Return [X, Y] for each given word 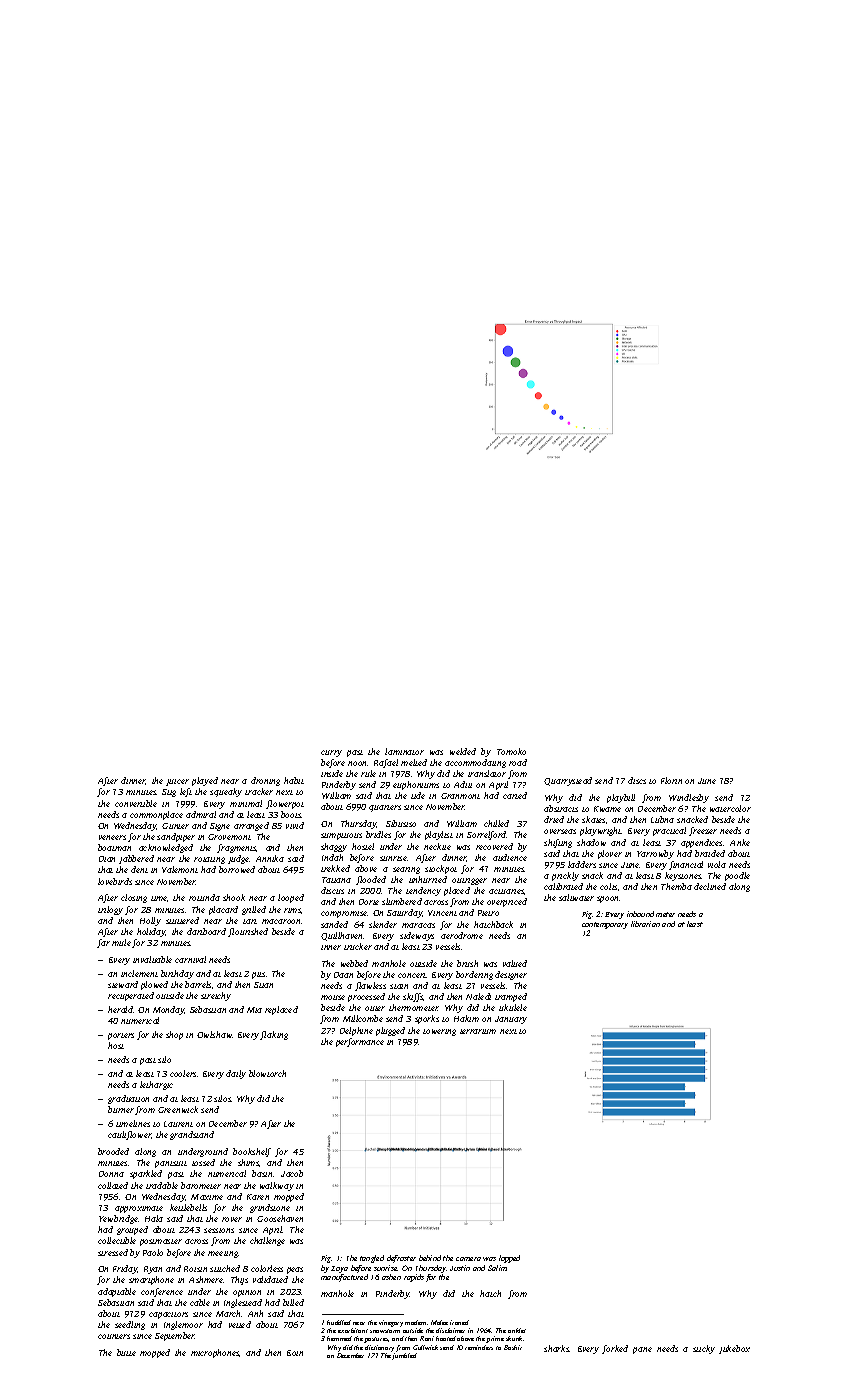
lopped [509, 1259]
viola [717, 864]
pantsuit [171, 1164]
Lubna [662, 819]
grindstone [270, 1208]
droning [265, 781]
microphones [215, 1353]
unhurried [428, 879]
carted [515, 795]
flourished [248, 932]
